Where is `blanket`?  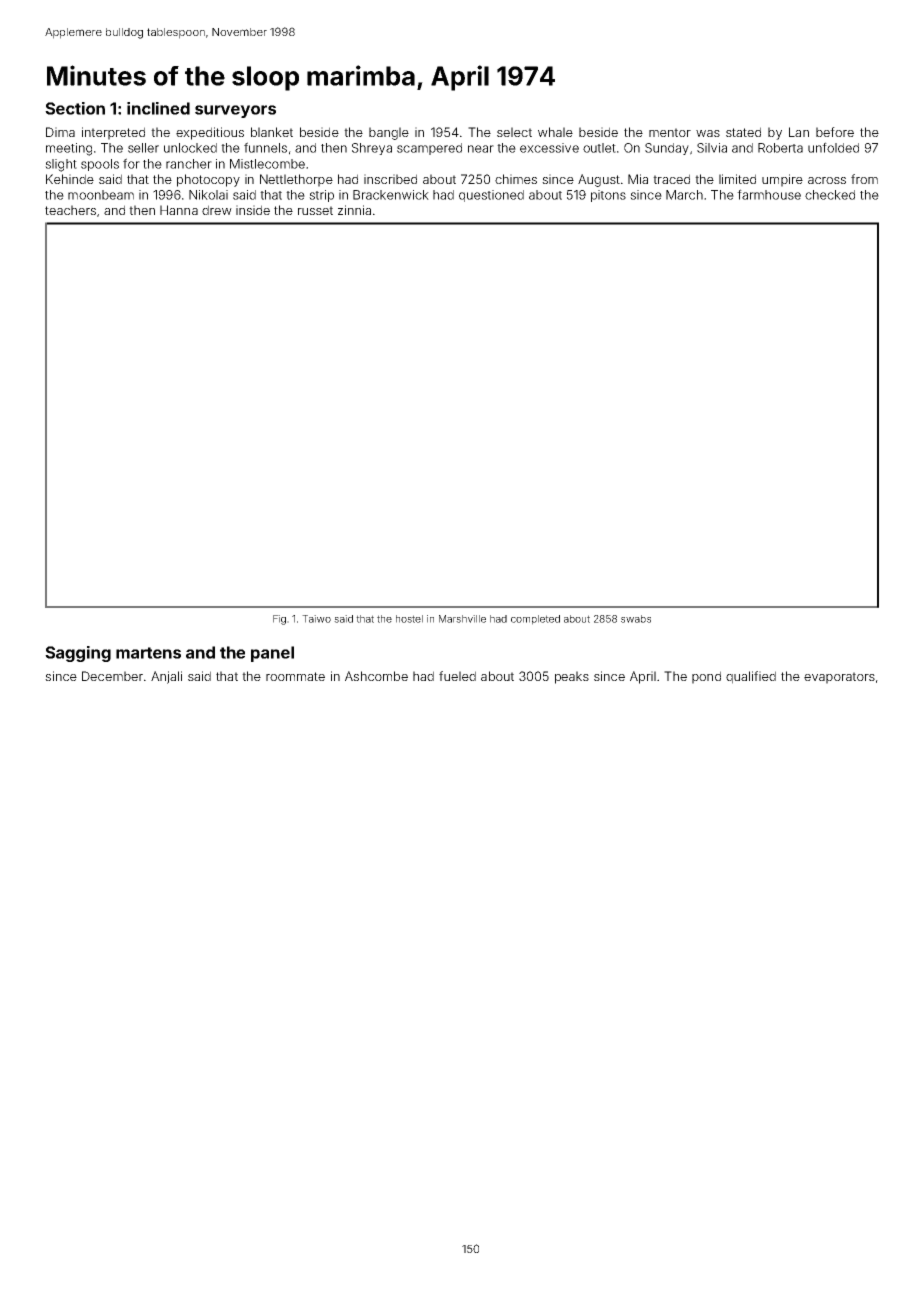
blanket is located at coordinates (272, 132).
